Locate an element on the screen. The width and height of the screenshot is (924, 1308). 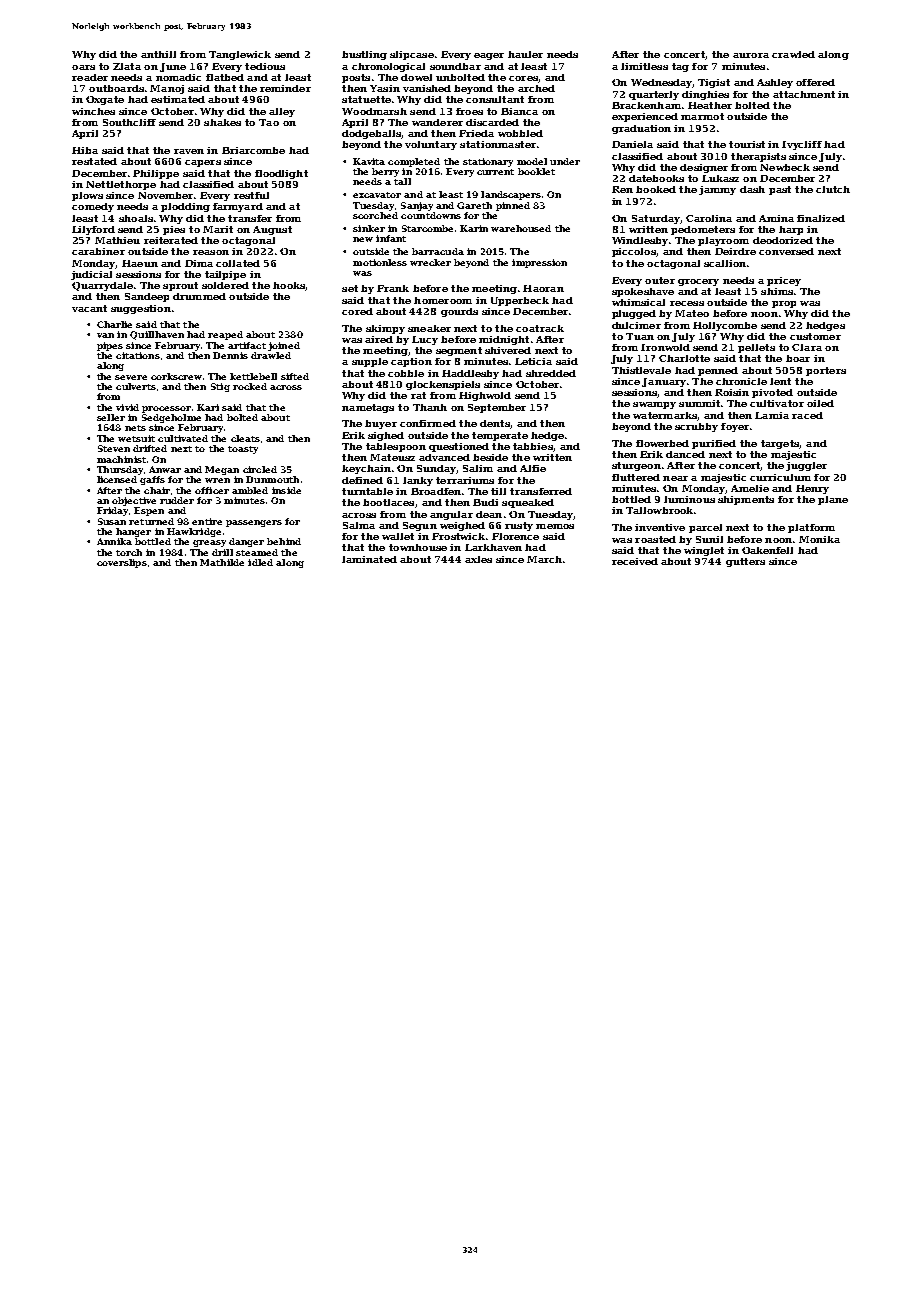
homeroom is located at coordinates (443, 300).
